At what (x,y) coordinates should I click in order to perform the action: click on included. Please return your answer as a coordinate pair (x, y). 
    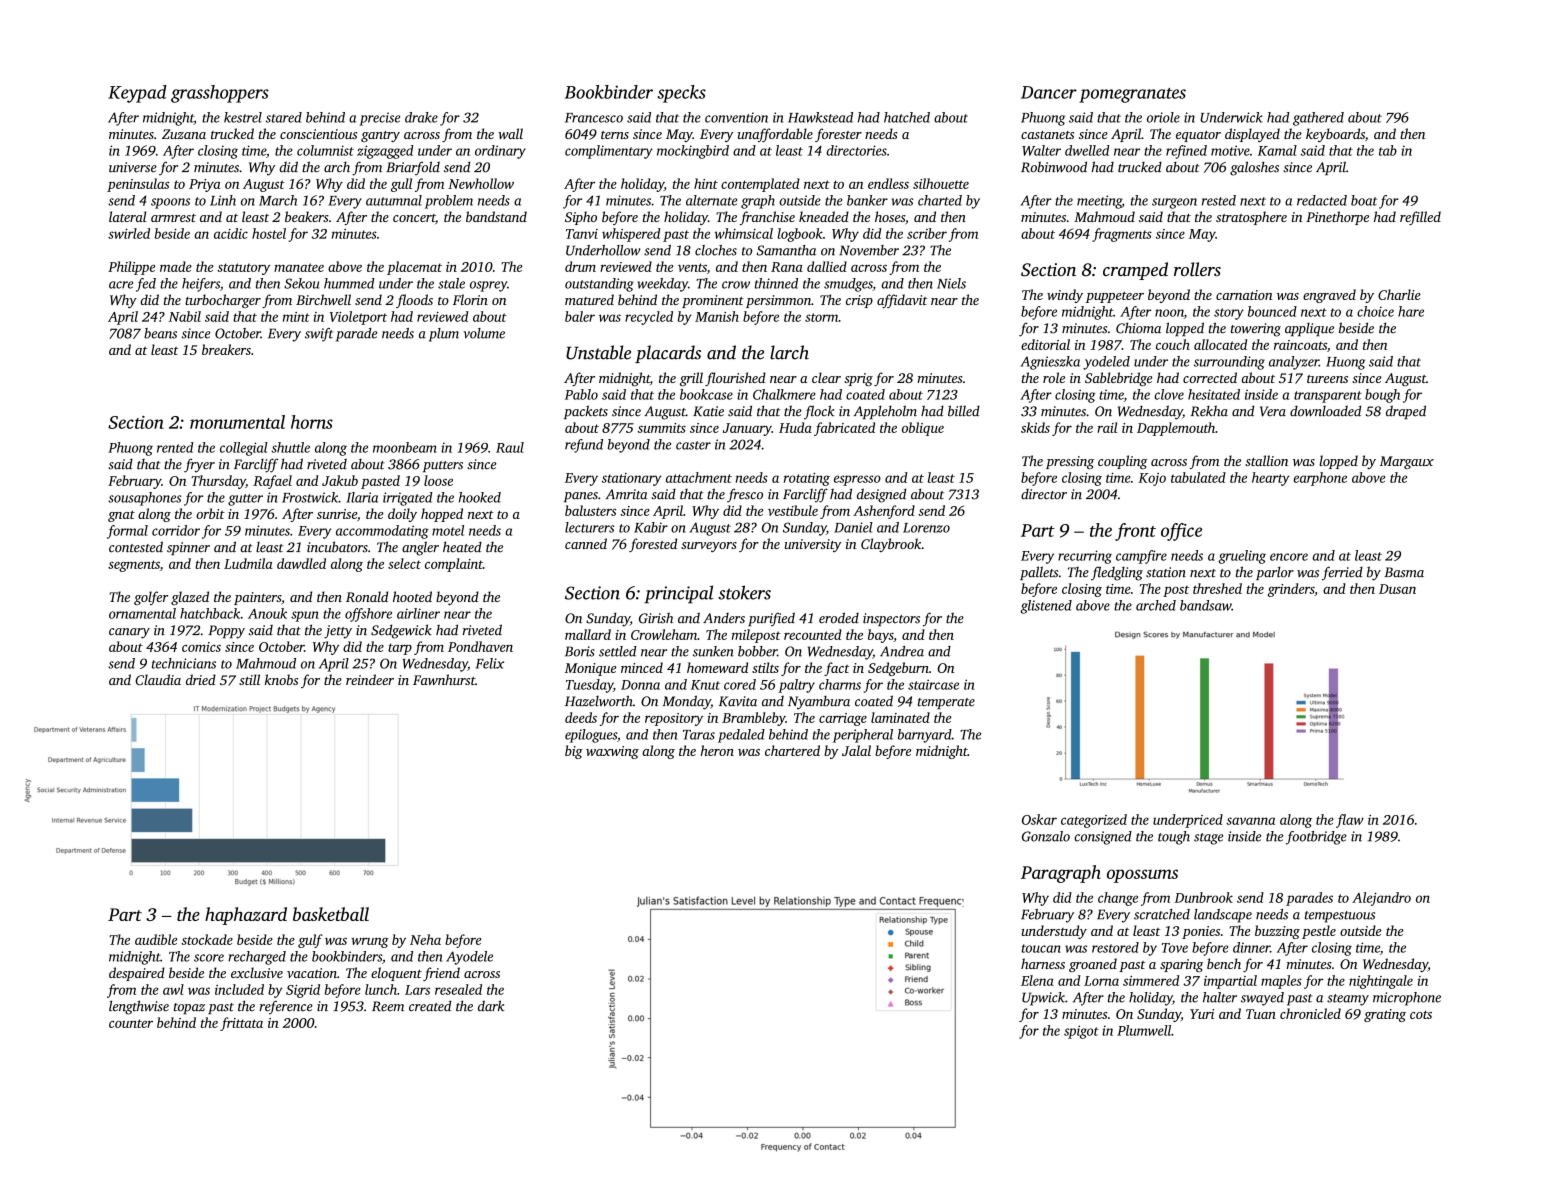
    Looking at the image, I should click on (239, 989).
